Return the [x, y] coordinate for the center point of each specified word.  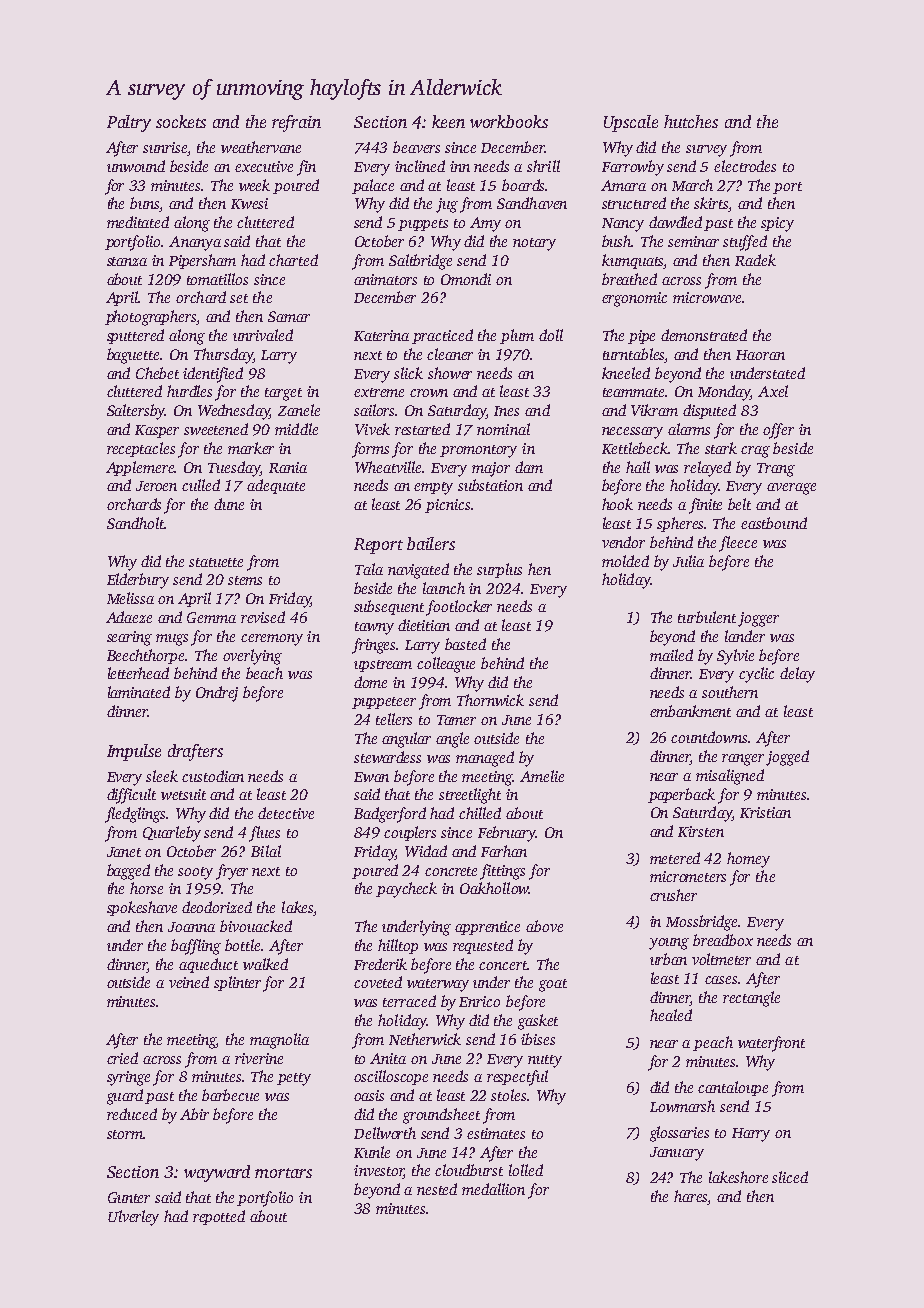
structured [634, 203]
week [254, 185]
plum [517, 336]
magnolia [279, 1041]
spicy [777, 224]
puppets [423, 225]
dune [229, 504]
